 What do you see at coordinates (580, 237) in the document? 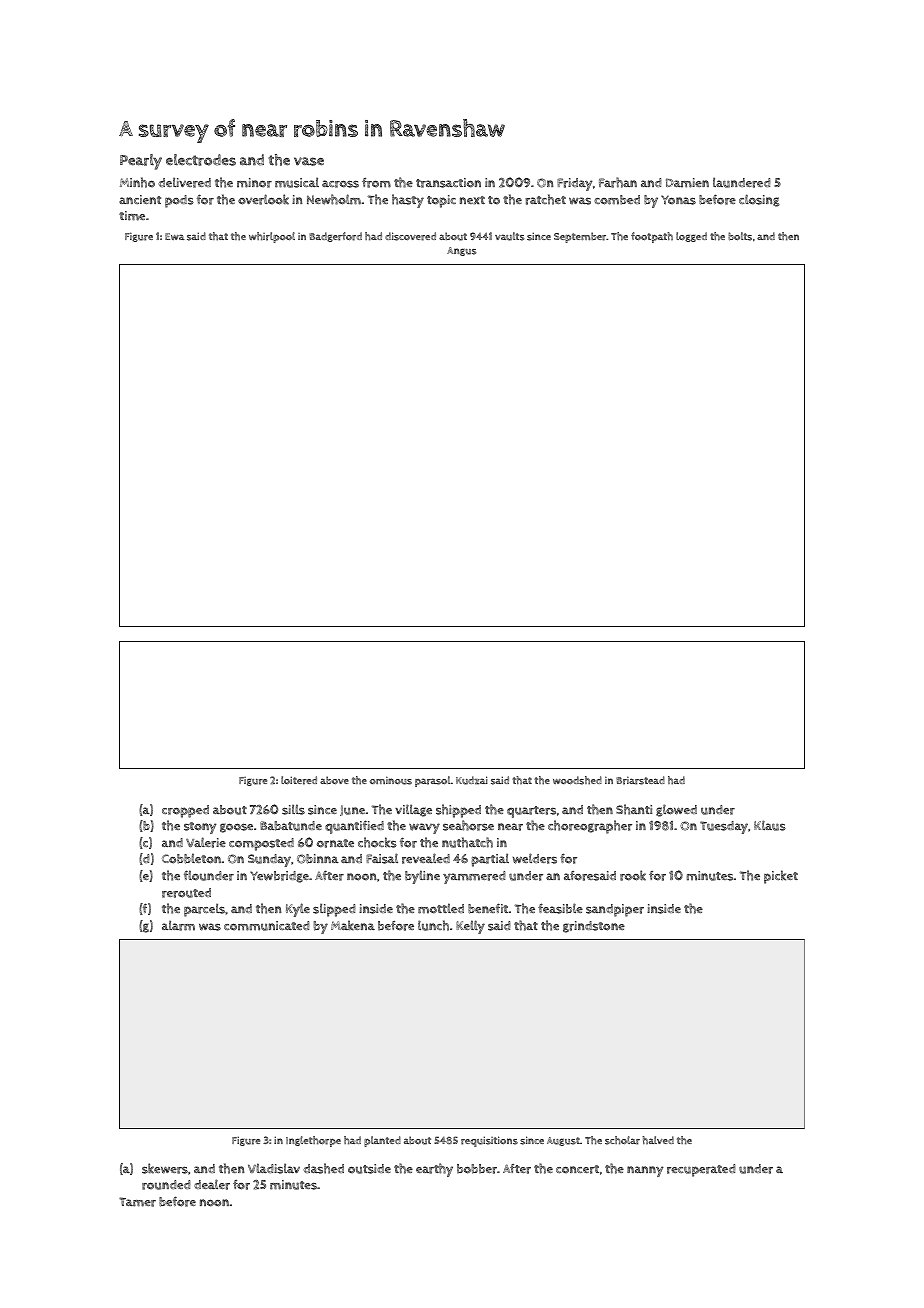
I see `September` at bounding box center [580, 237].
